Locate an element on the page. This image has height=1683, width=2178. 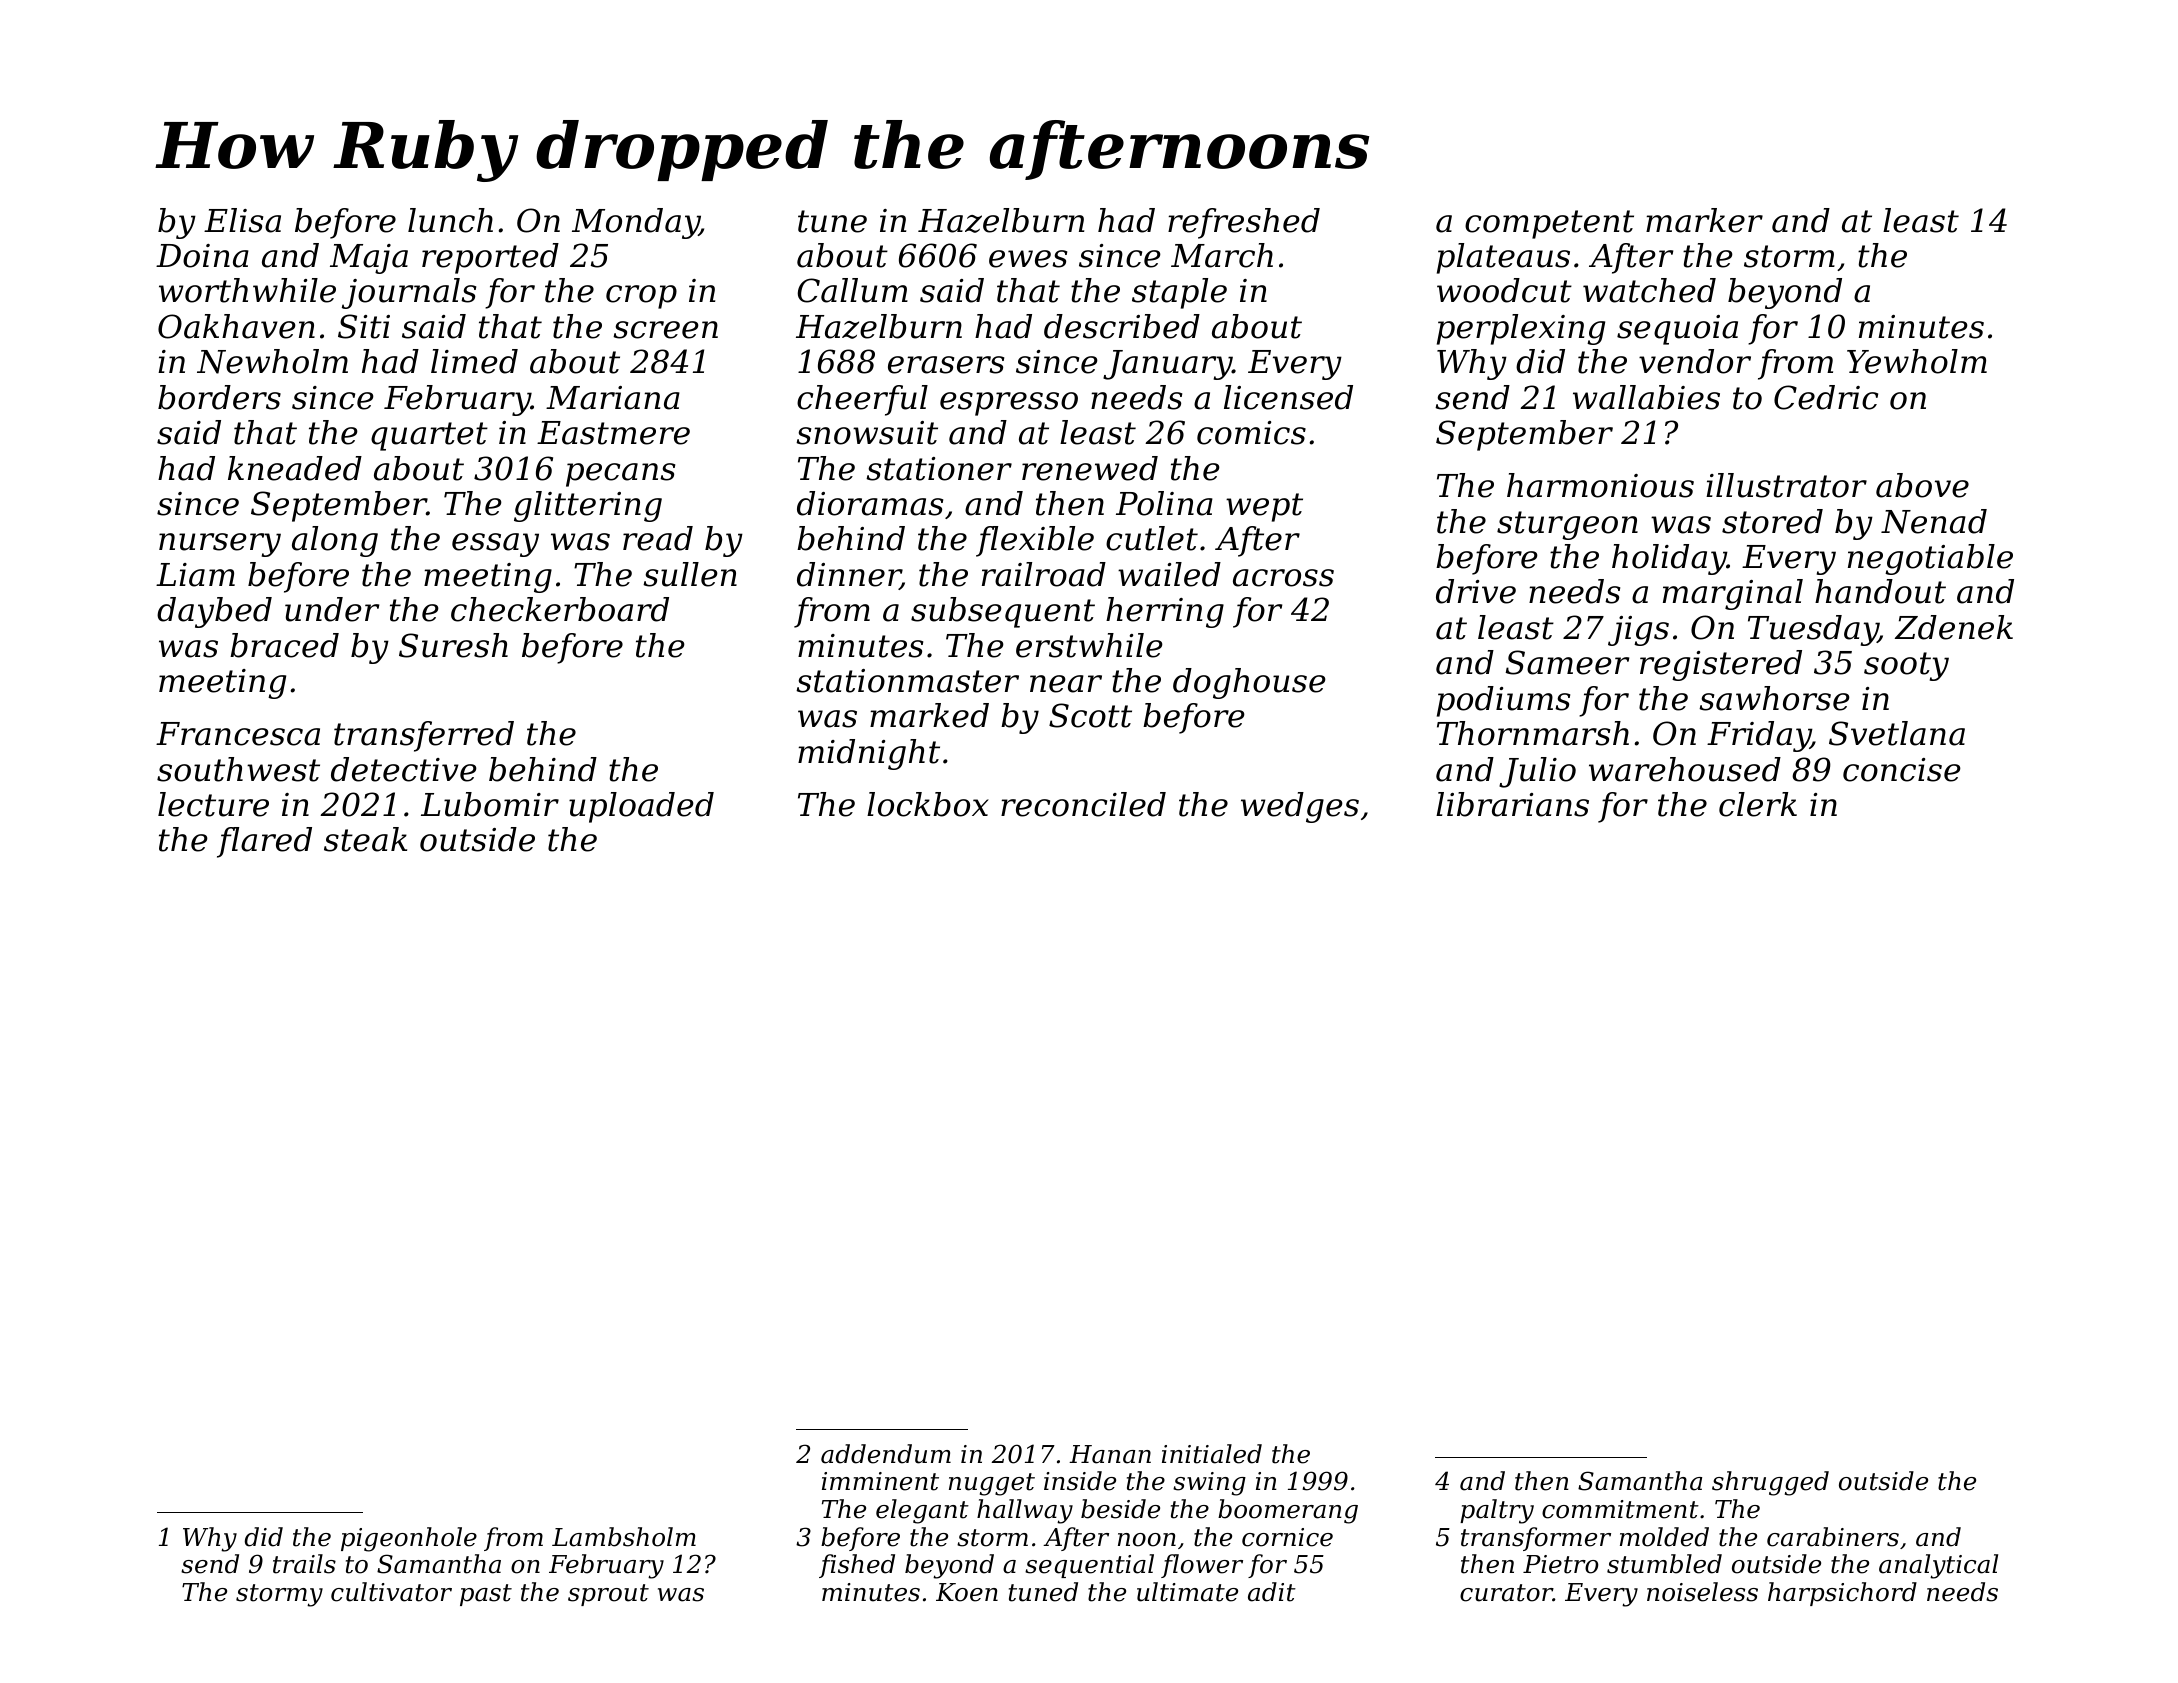
read is located at coordinates (658, 538).
